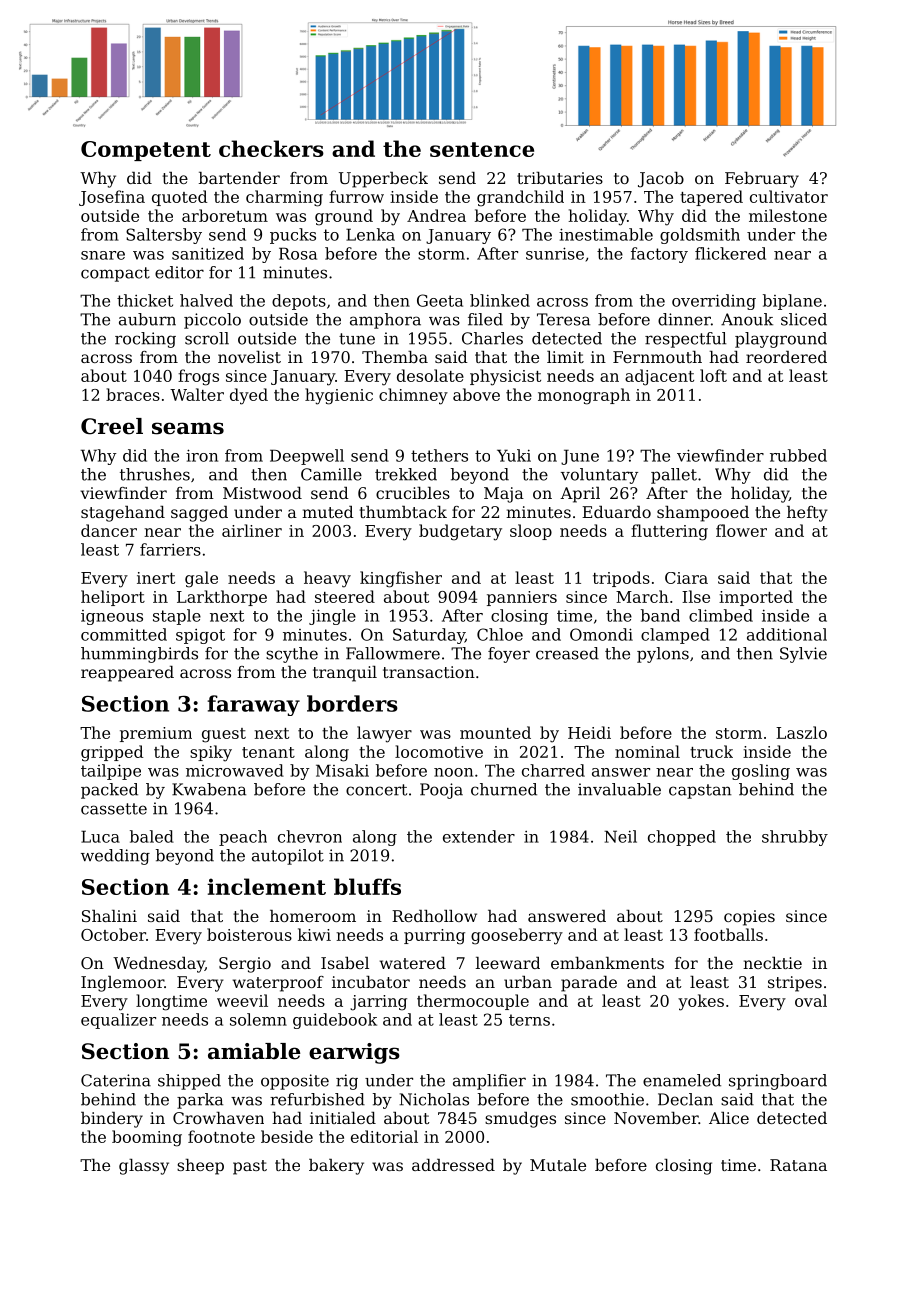  Describe the element at coordinates (271, 148) in the page. I see `checkers` at that location.
